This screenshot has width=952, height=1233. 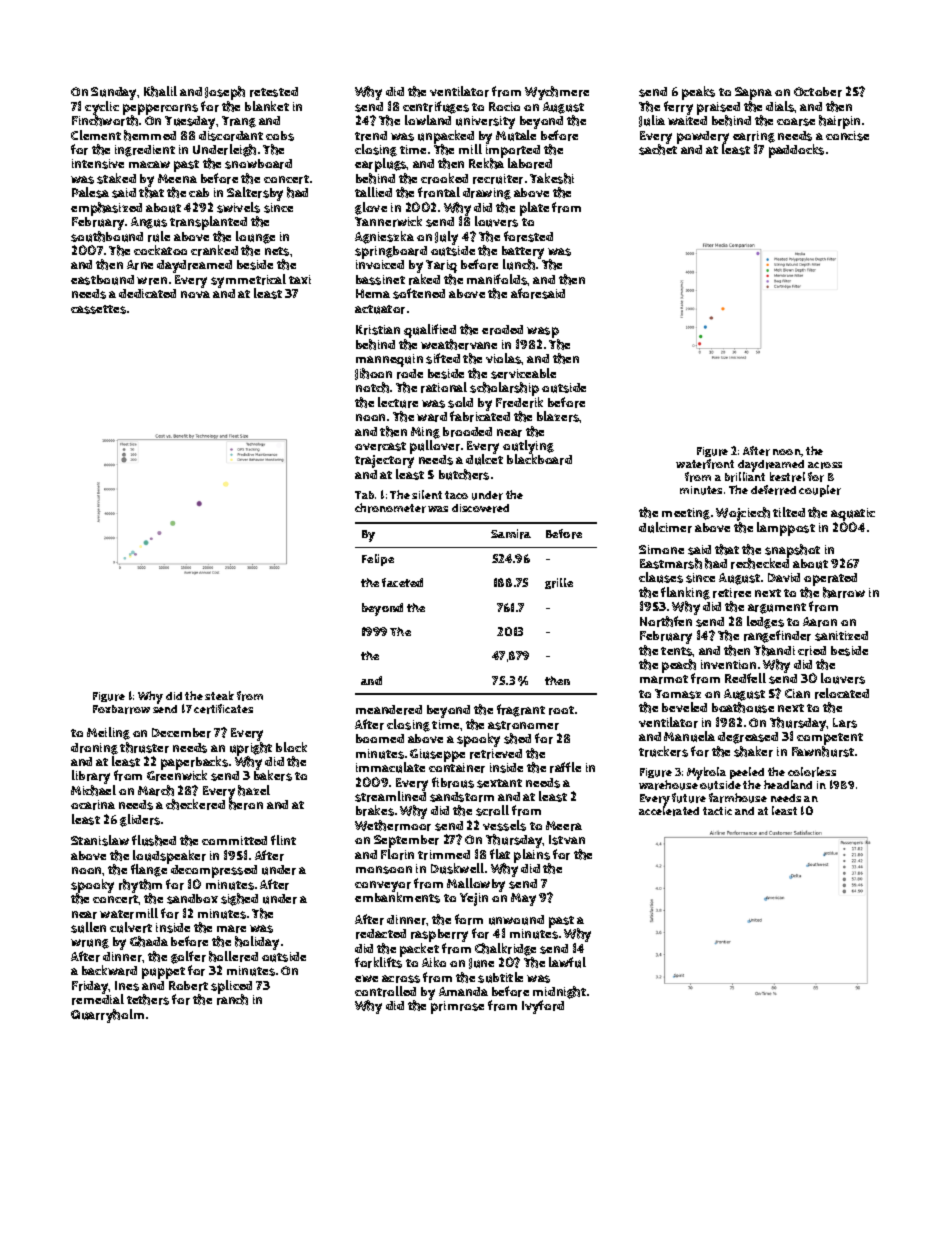 I want to click on cobs, so click(x=280, y=136).
